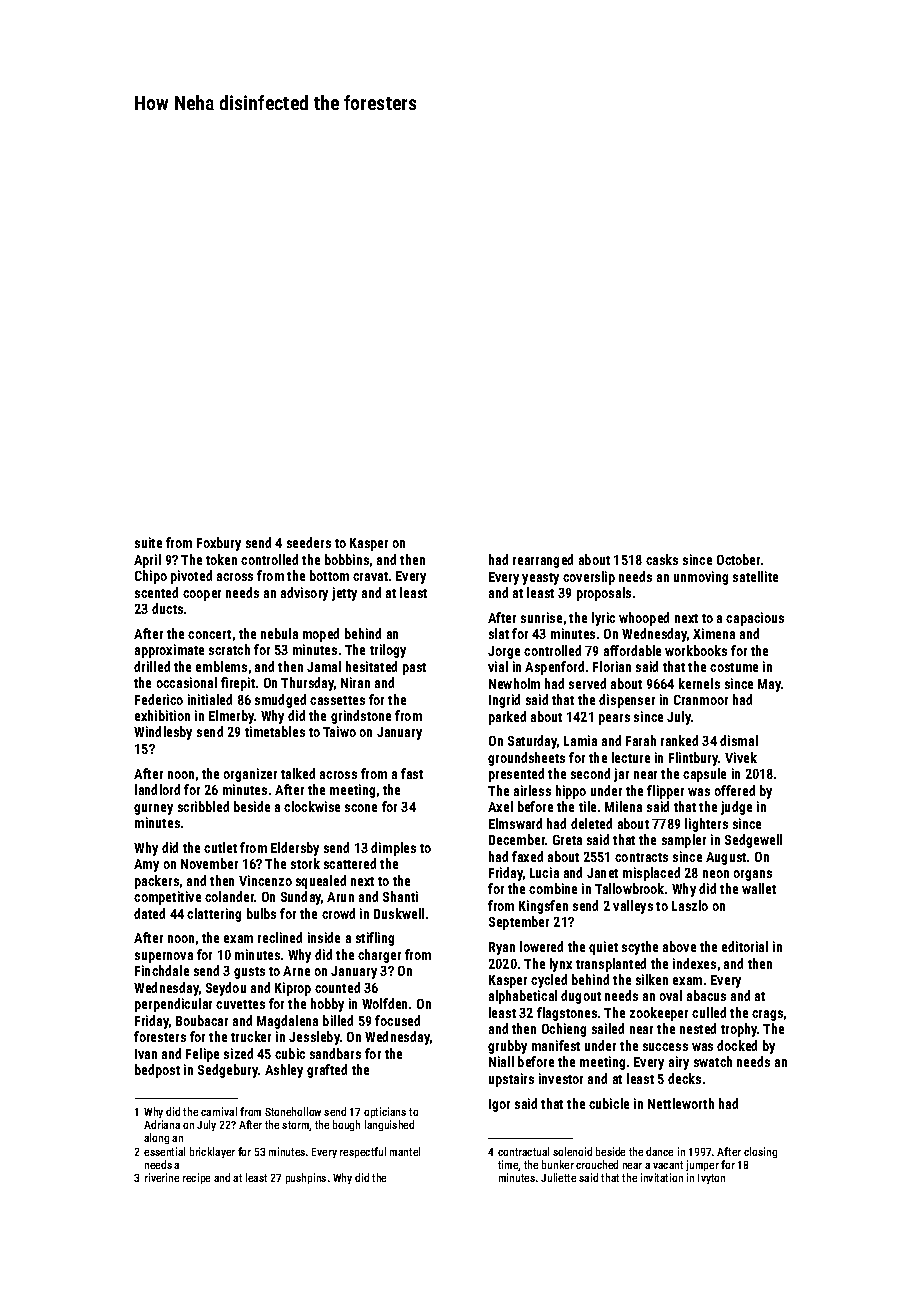  Describe the element at coordinates (162, 970) in the document. I see `Finchdale` at that location.
